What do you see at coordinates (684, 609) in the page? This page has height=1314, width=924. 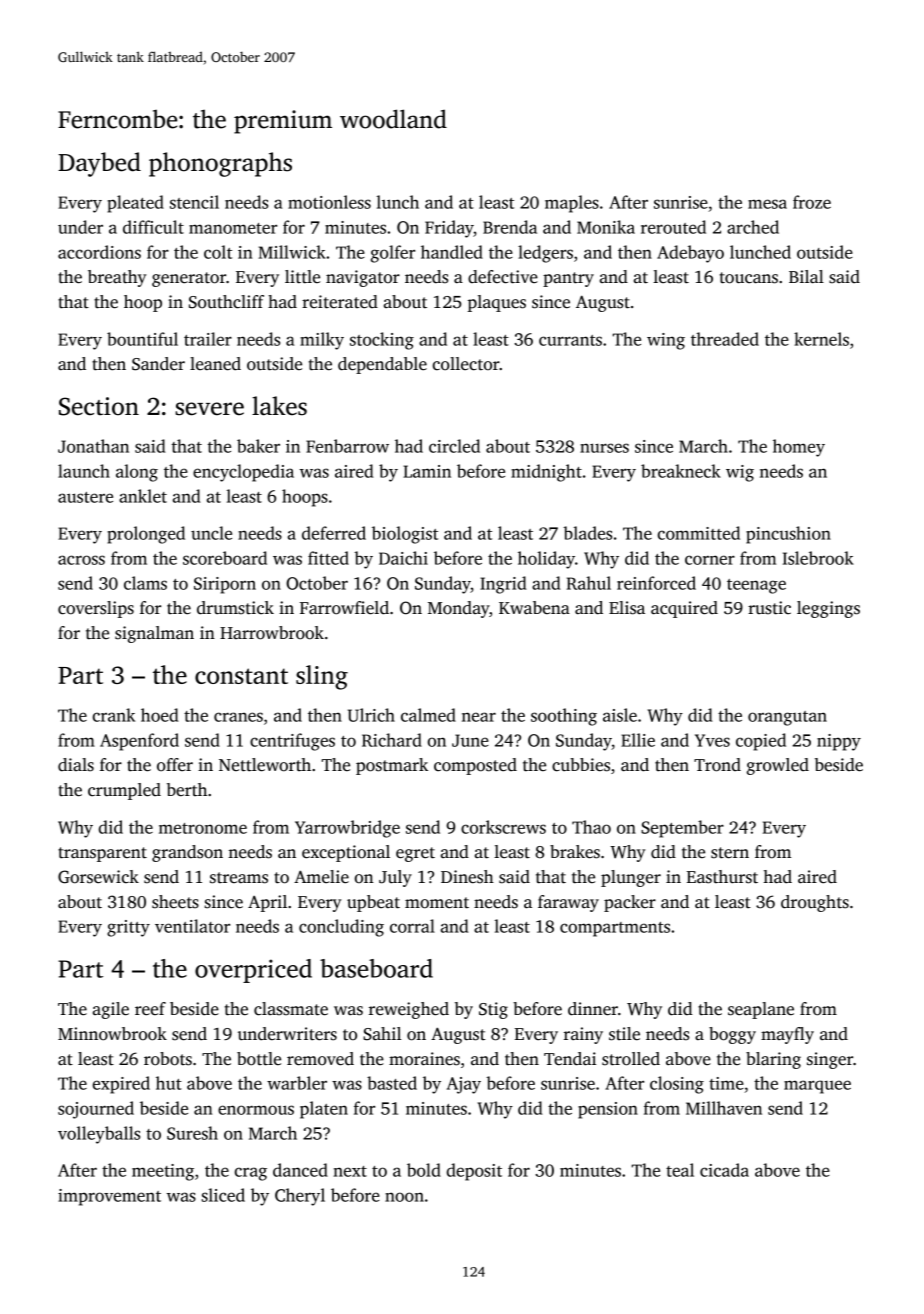 I see `acquired` at bounding box center [684, 609].
